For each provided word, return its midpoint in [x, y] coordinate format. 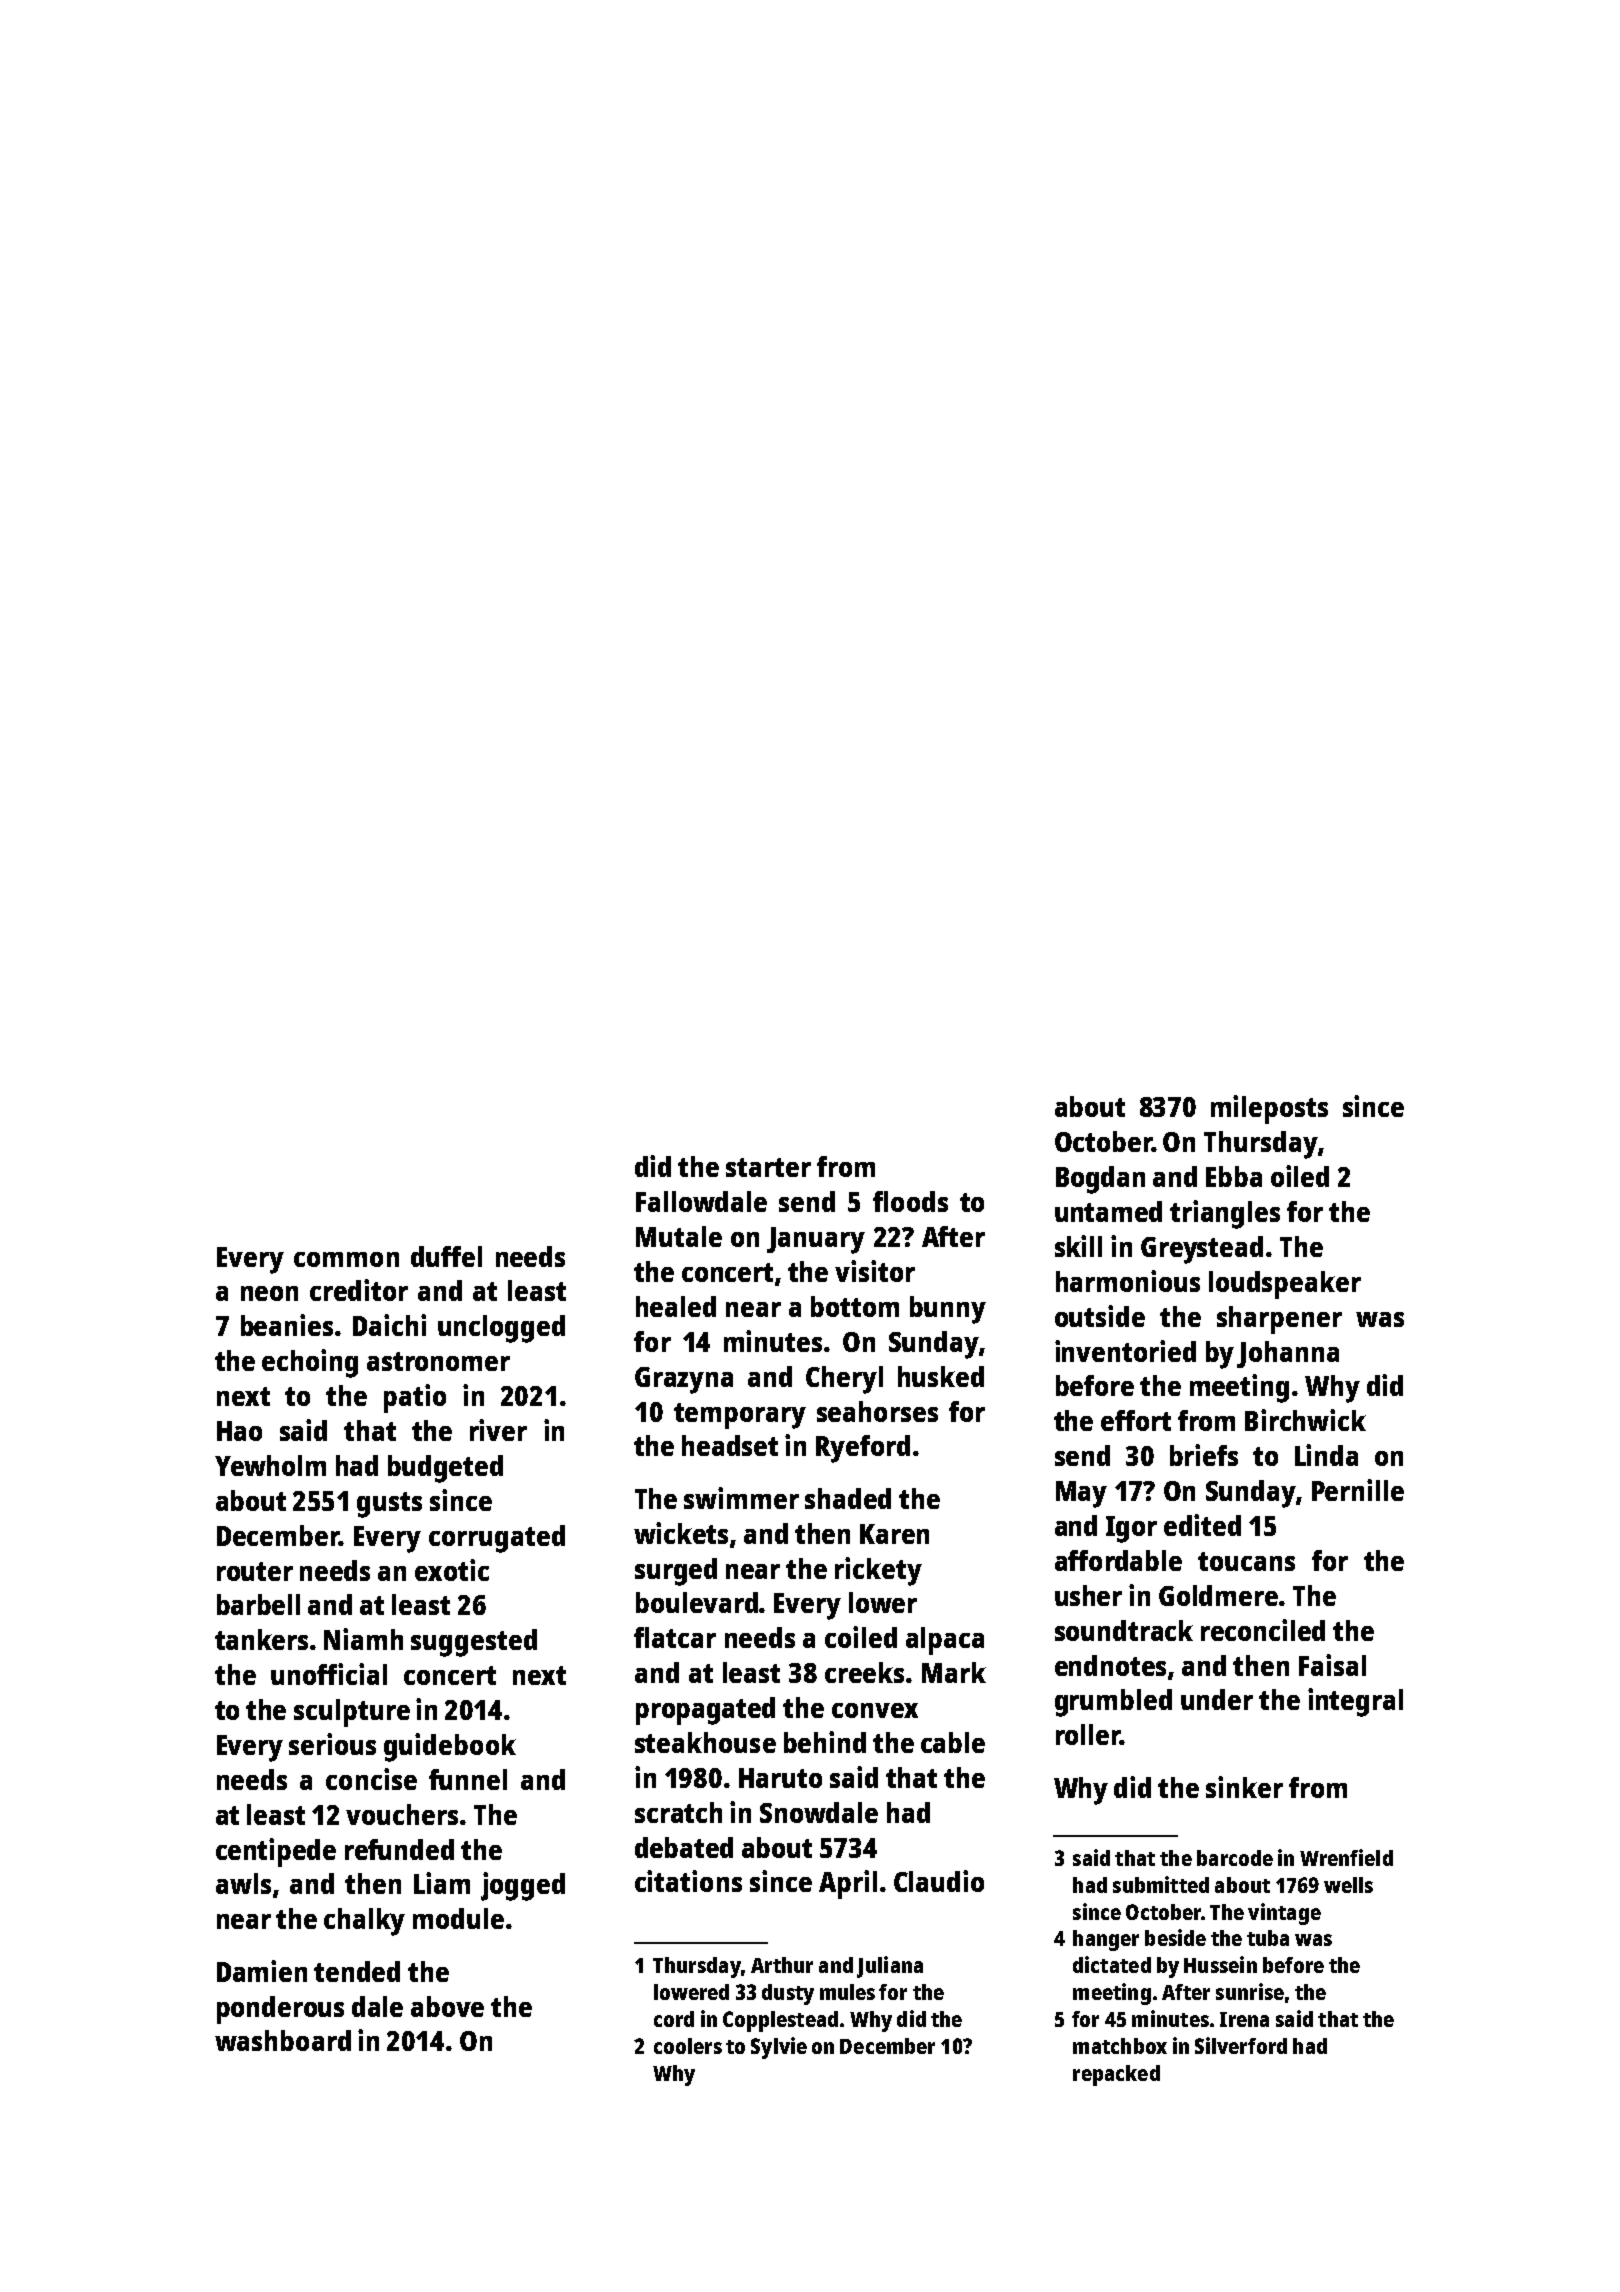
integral [1355, 1702]
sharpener [1279, 1320]
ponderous [280, 2010]
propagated [705, 1711]
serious [332, 1744]
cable [953, 1742]
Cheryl [844, 1380]
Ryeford [863, 1449]
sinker [1244, 1787]
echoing [310, 1363]
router [255, 1571]
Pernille [1358, 1490]
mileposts [1269, 1109]
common [346, 1259]
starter [768, 1167]
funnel [468, 1779]
